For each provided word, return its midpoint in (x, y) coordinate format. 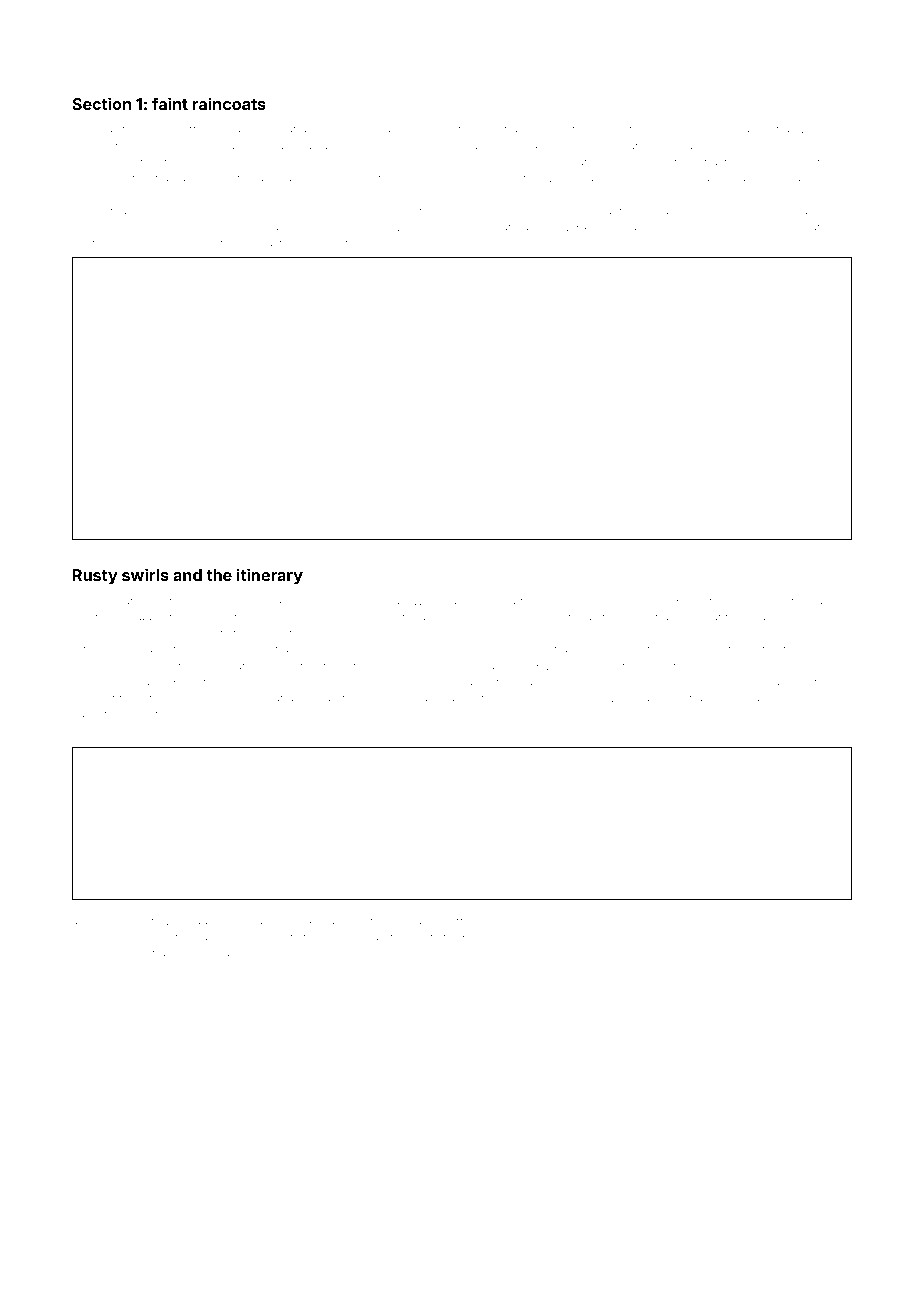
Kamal (482, 734)
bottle (777, 178)
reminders (119, 243)
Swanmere (605, 600)
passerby (96, 716)
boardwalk (309, 146)
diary (777, 228)
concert (473, 211)
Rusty (95, 577)
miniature (357, 243)
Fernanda (468, 920)
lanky (818, 618)
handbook (196, 953)
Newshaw (632, 697)
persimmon (406, 938)
